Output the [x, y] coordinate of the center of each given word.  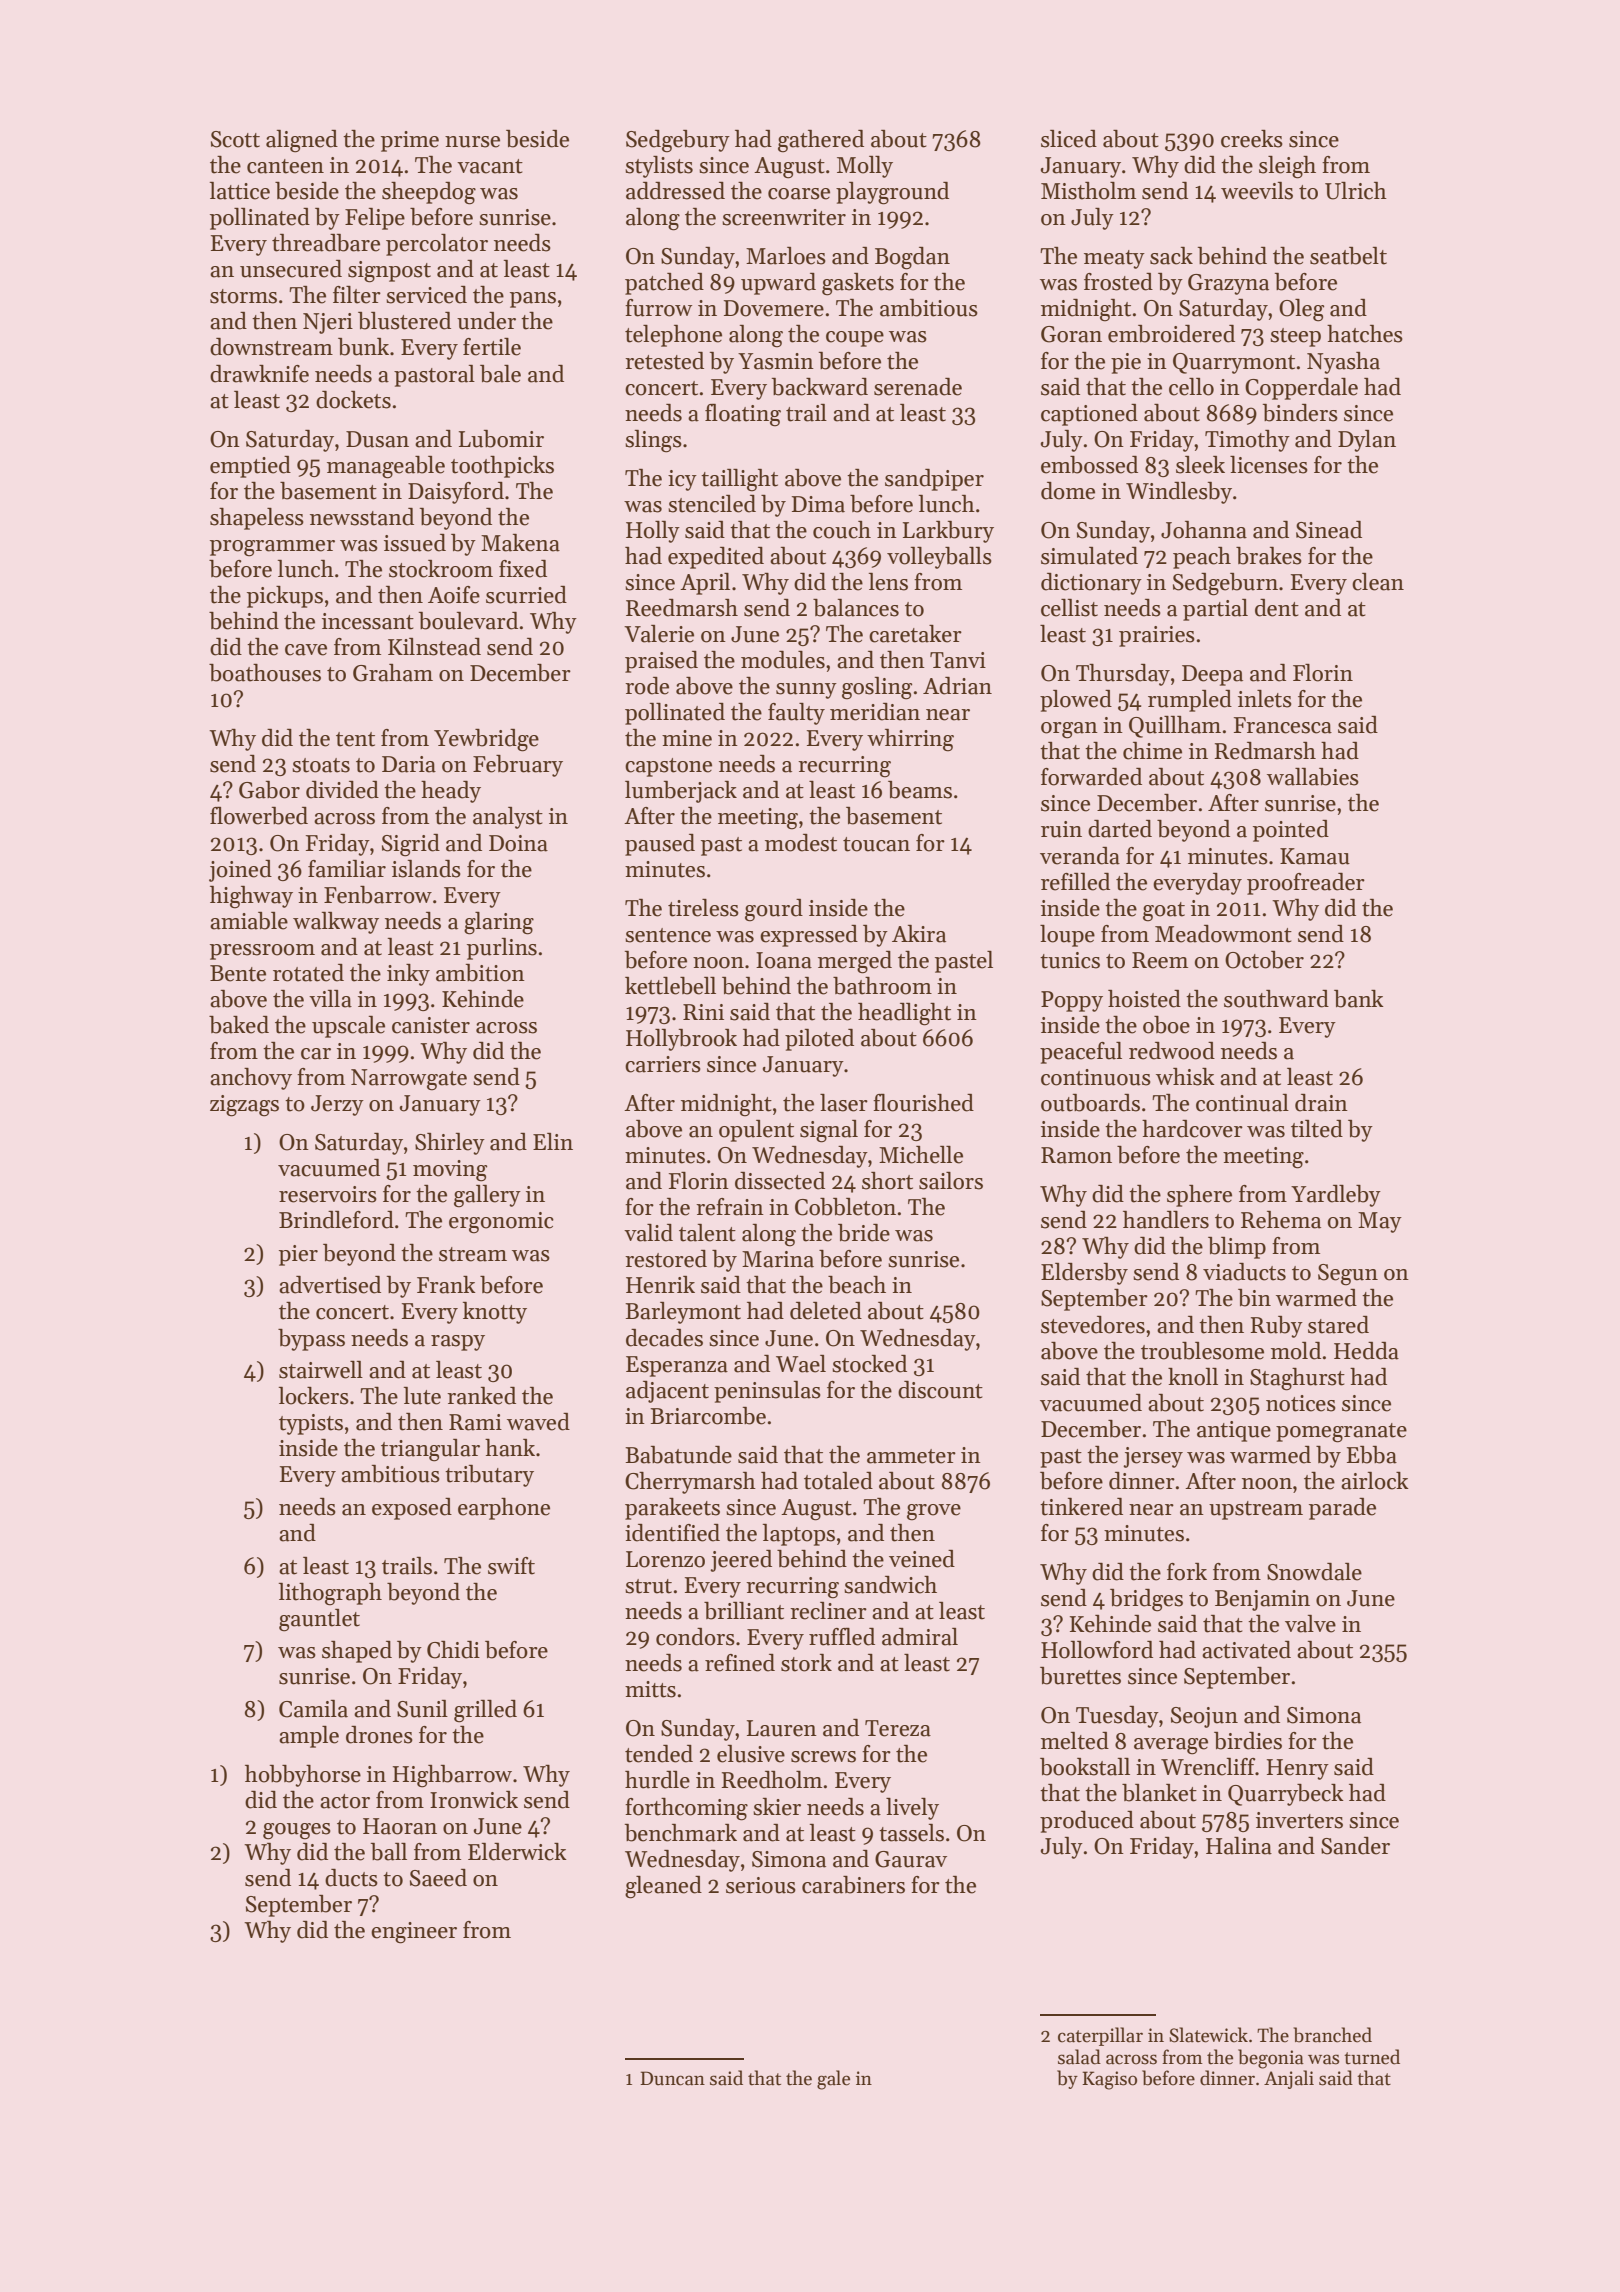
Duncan [672, 2078]
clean [1378, 582]
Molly [865, 167]
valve [1310, 1624]
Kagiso [1109, 2080]
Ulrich [1356, 191]
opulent [756, 1131]
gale [833, 2080]
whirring [910, 740]
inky [408, 975]
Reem [1160, 960]
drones [379, 1735]
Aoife [454, 595]
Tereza [898, 1728]
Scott [235, 139]
